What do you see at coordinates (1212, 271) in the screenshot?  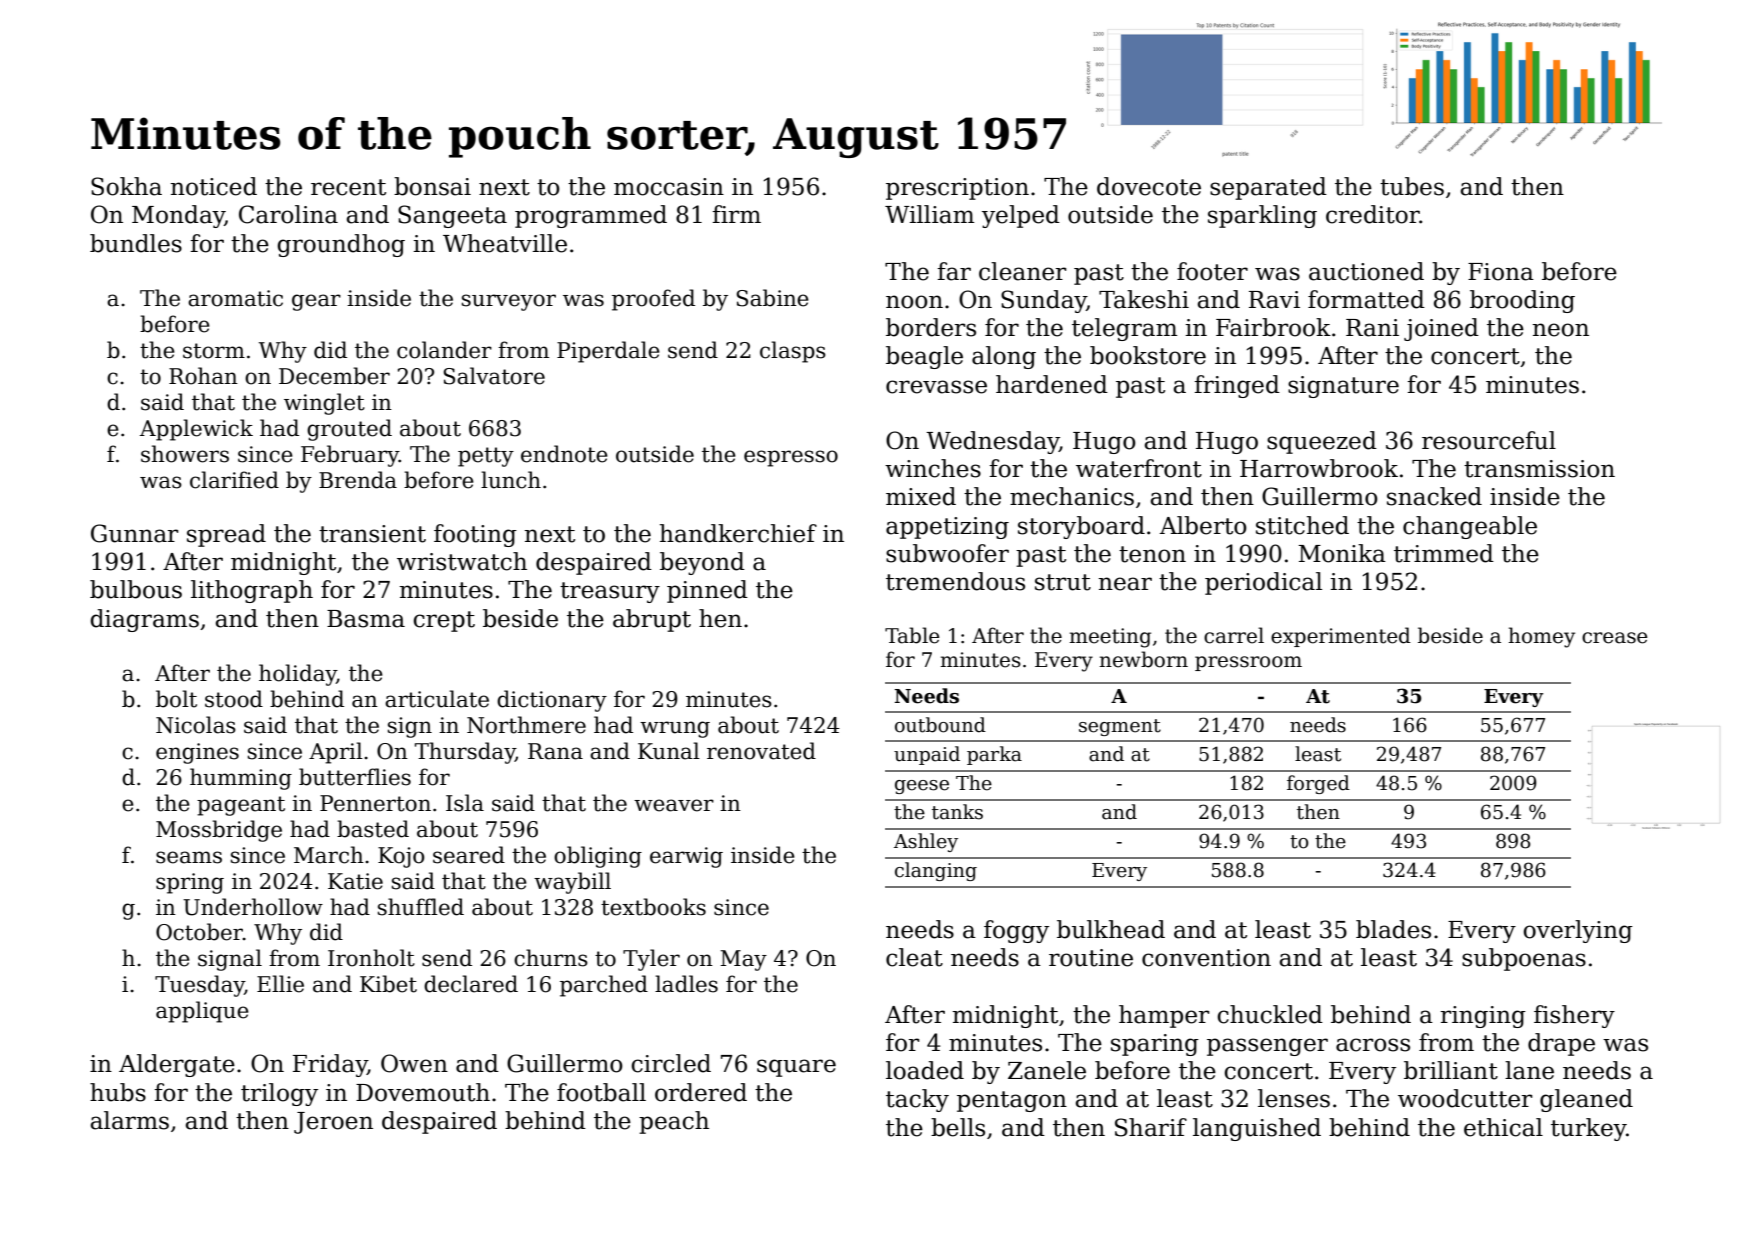 I see `footer` at bounding box center [1212, 271].
